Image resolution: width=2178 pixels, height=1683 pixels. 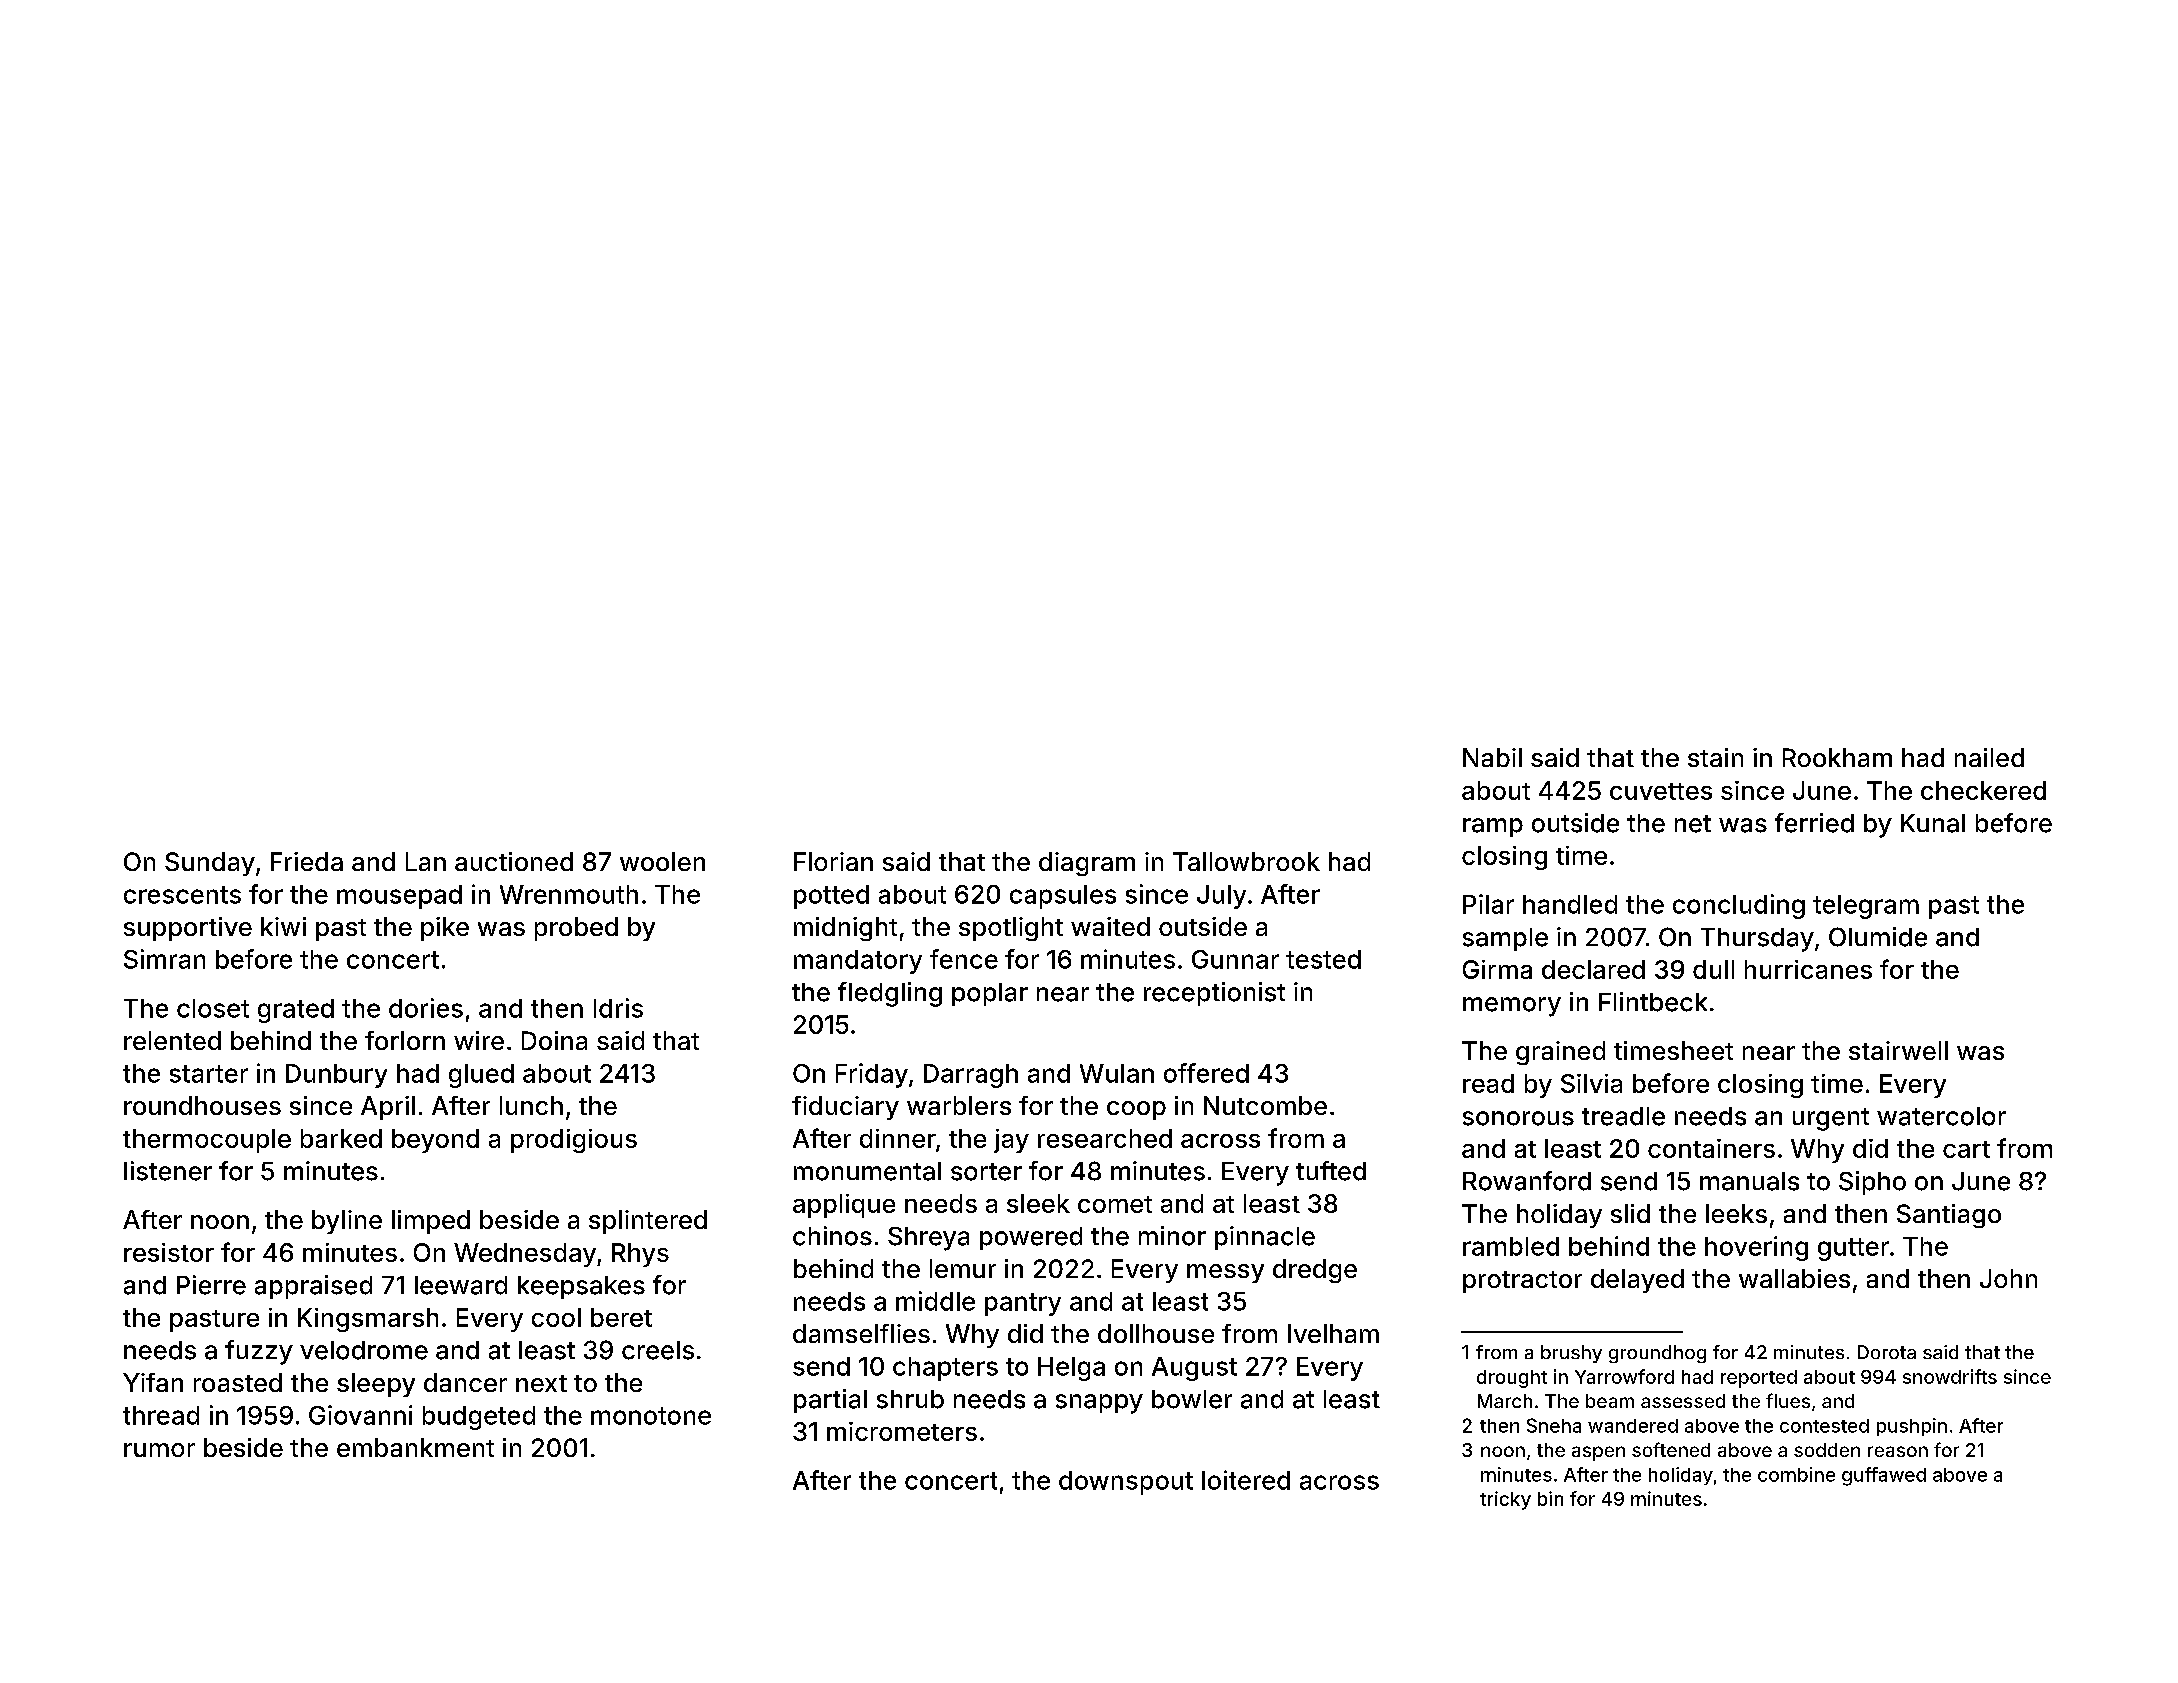 What do you see at coordinates (1492, 757) in the screenshot?
I see `Nabil` at bounding box center [1492, 757].
